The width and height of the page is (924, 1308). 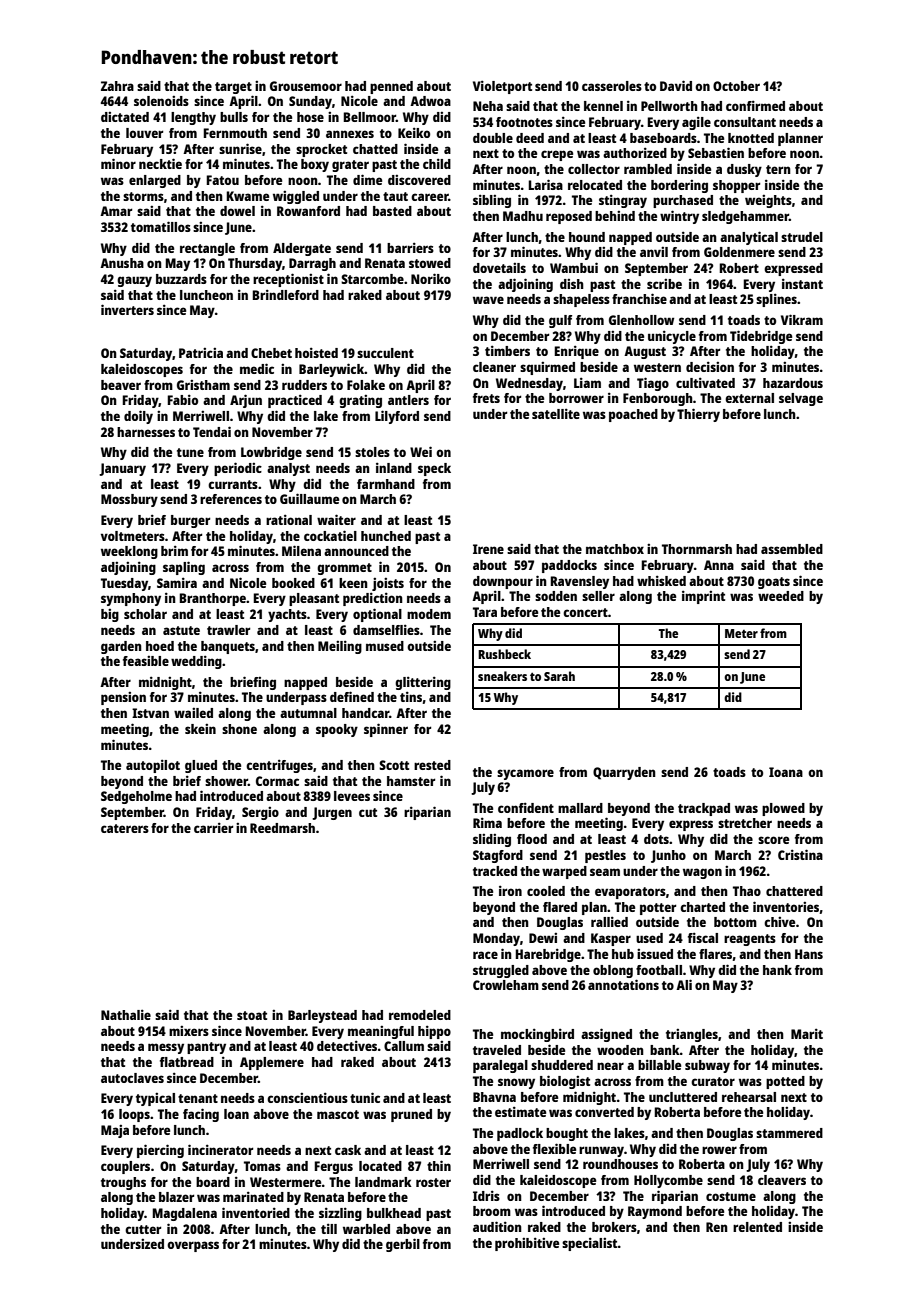 What do you see at coordinates (129, 552) in the page?
I see `weeklong` at bounding box center [129, 552].
